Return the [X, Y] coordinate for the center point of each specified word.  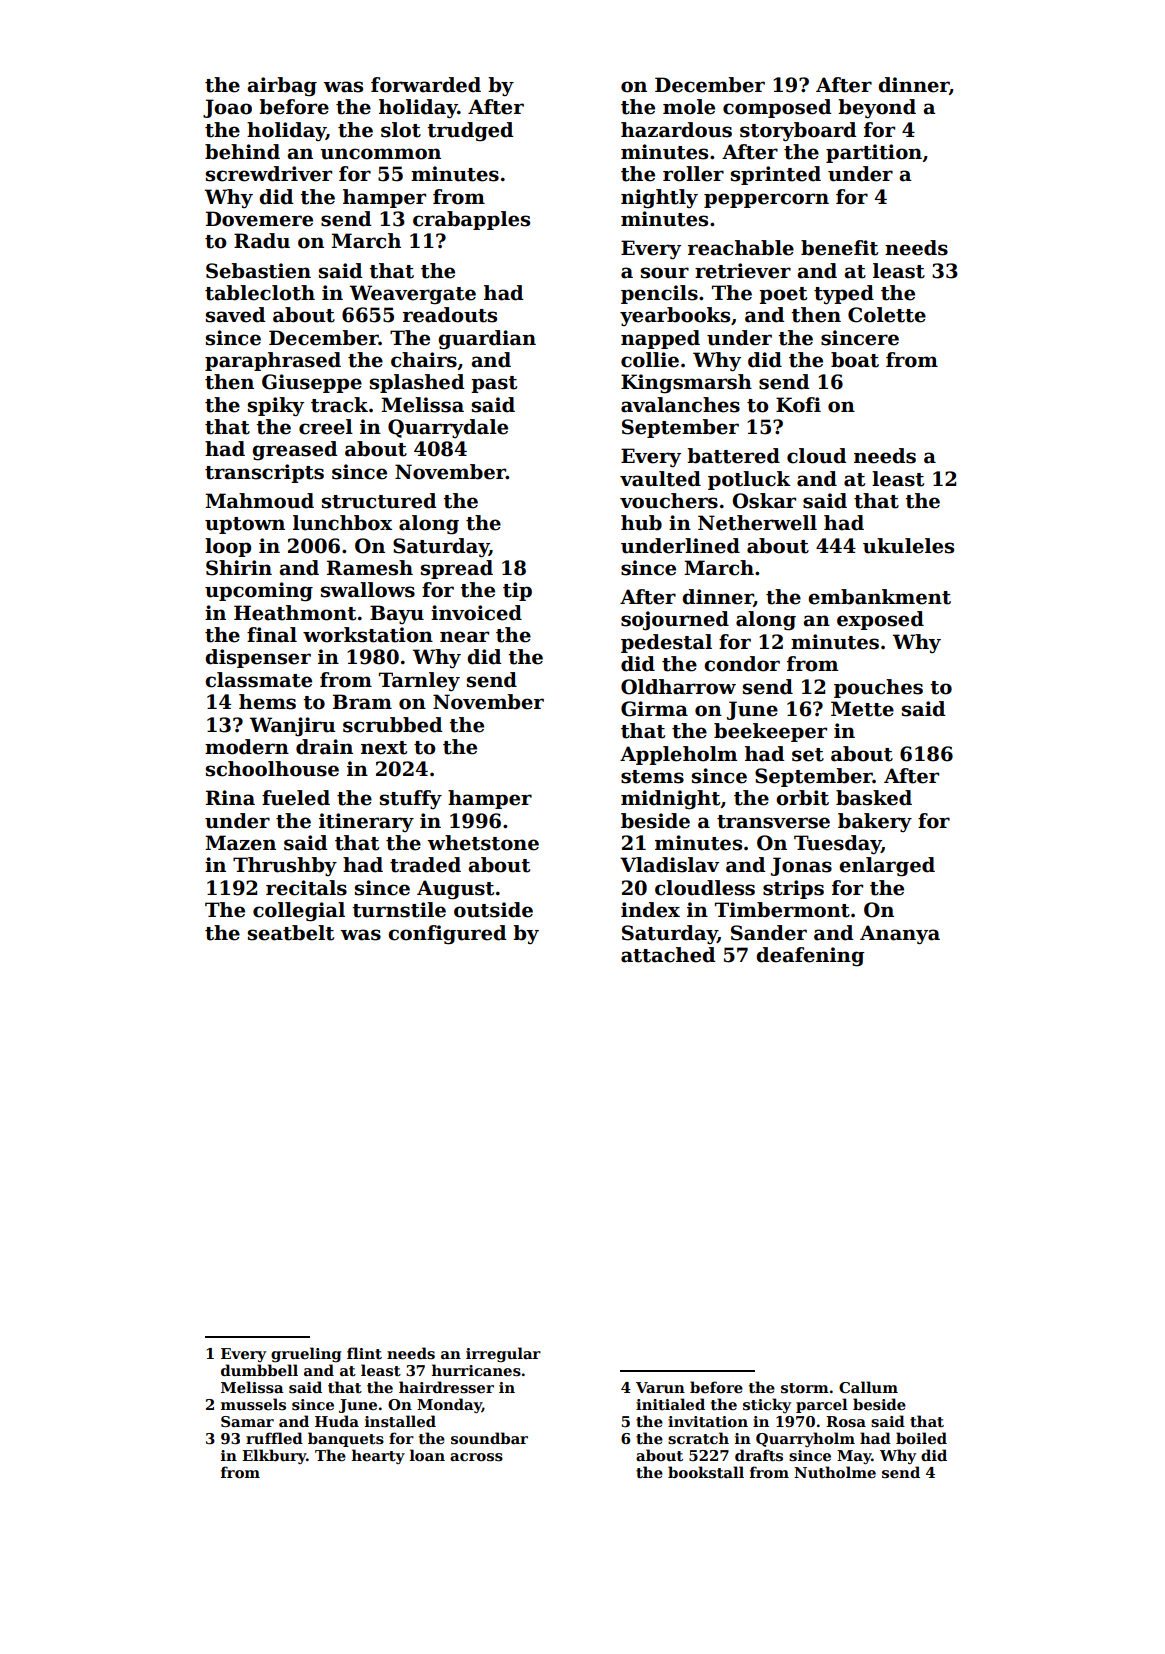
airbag [282, 87]
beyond [877, 109]
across [476, 1457]
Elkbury [274, 1456]
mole [689, 107]
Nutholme [835, 1472]
